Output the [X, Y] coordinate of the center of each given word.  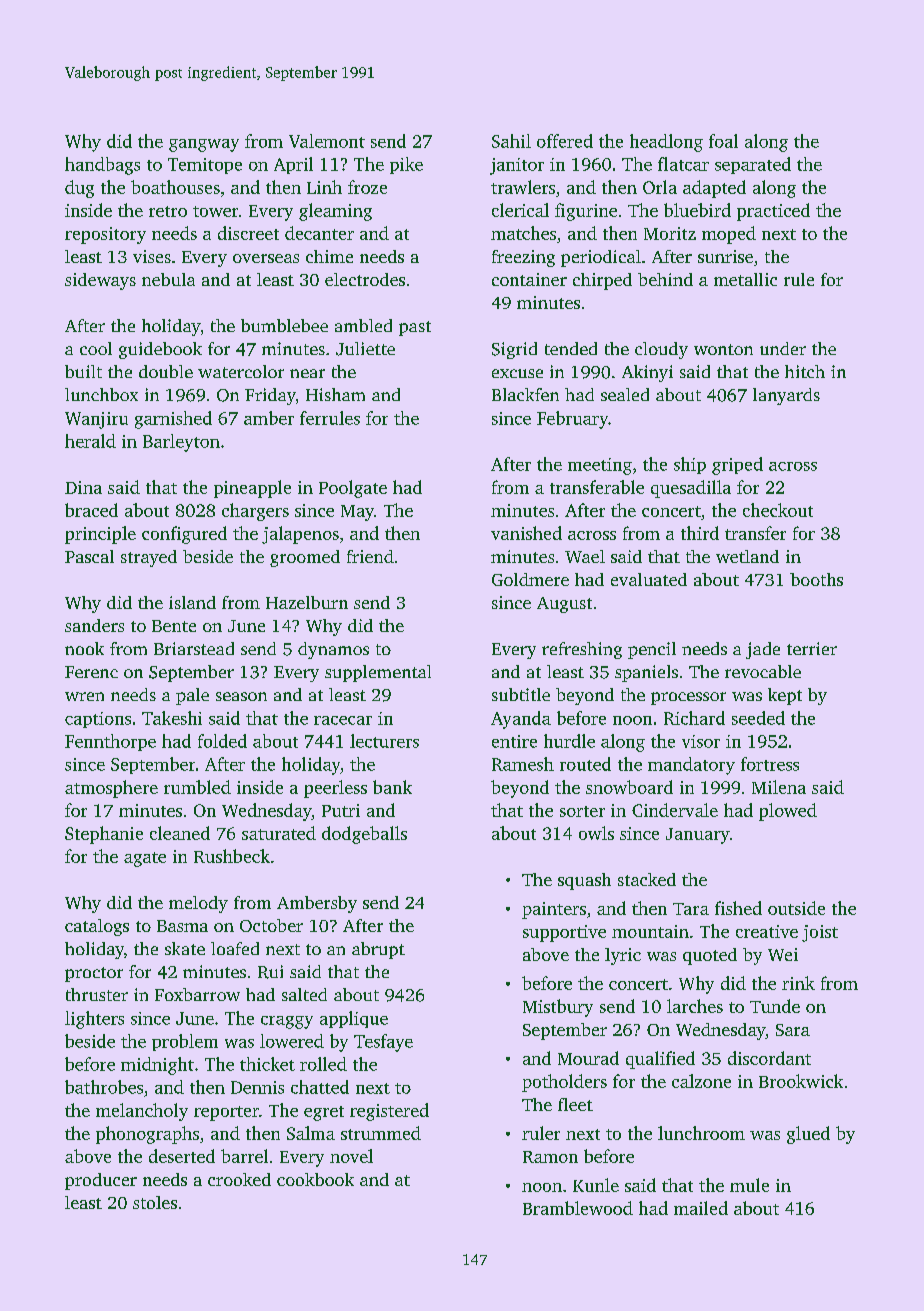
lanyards [786, 396]
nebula [168, 279]
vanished [526, 533]
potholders [564, 1083]
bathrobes [104, 1087]
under [783, 348]
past [415, 328]
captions [98, 720]
